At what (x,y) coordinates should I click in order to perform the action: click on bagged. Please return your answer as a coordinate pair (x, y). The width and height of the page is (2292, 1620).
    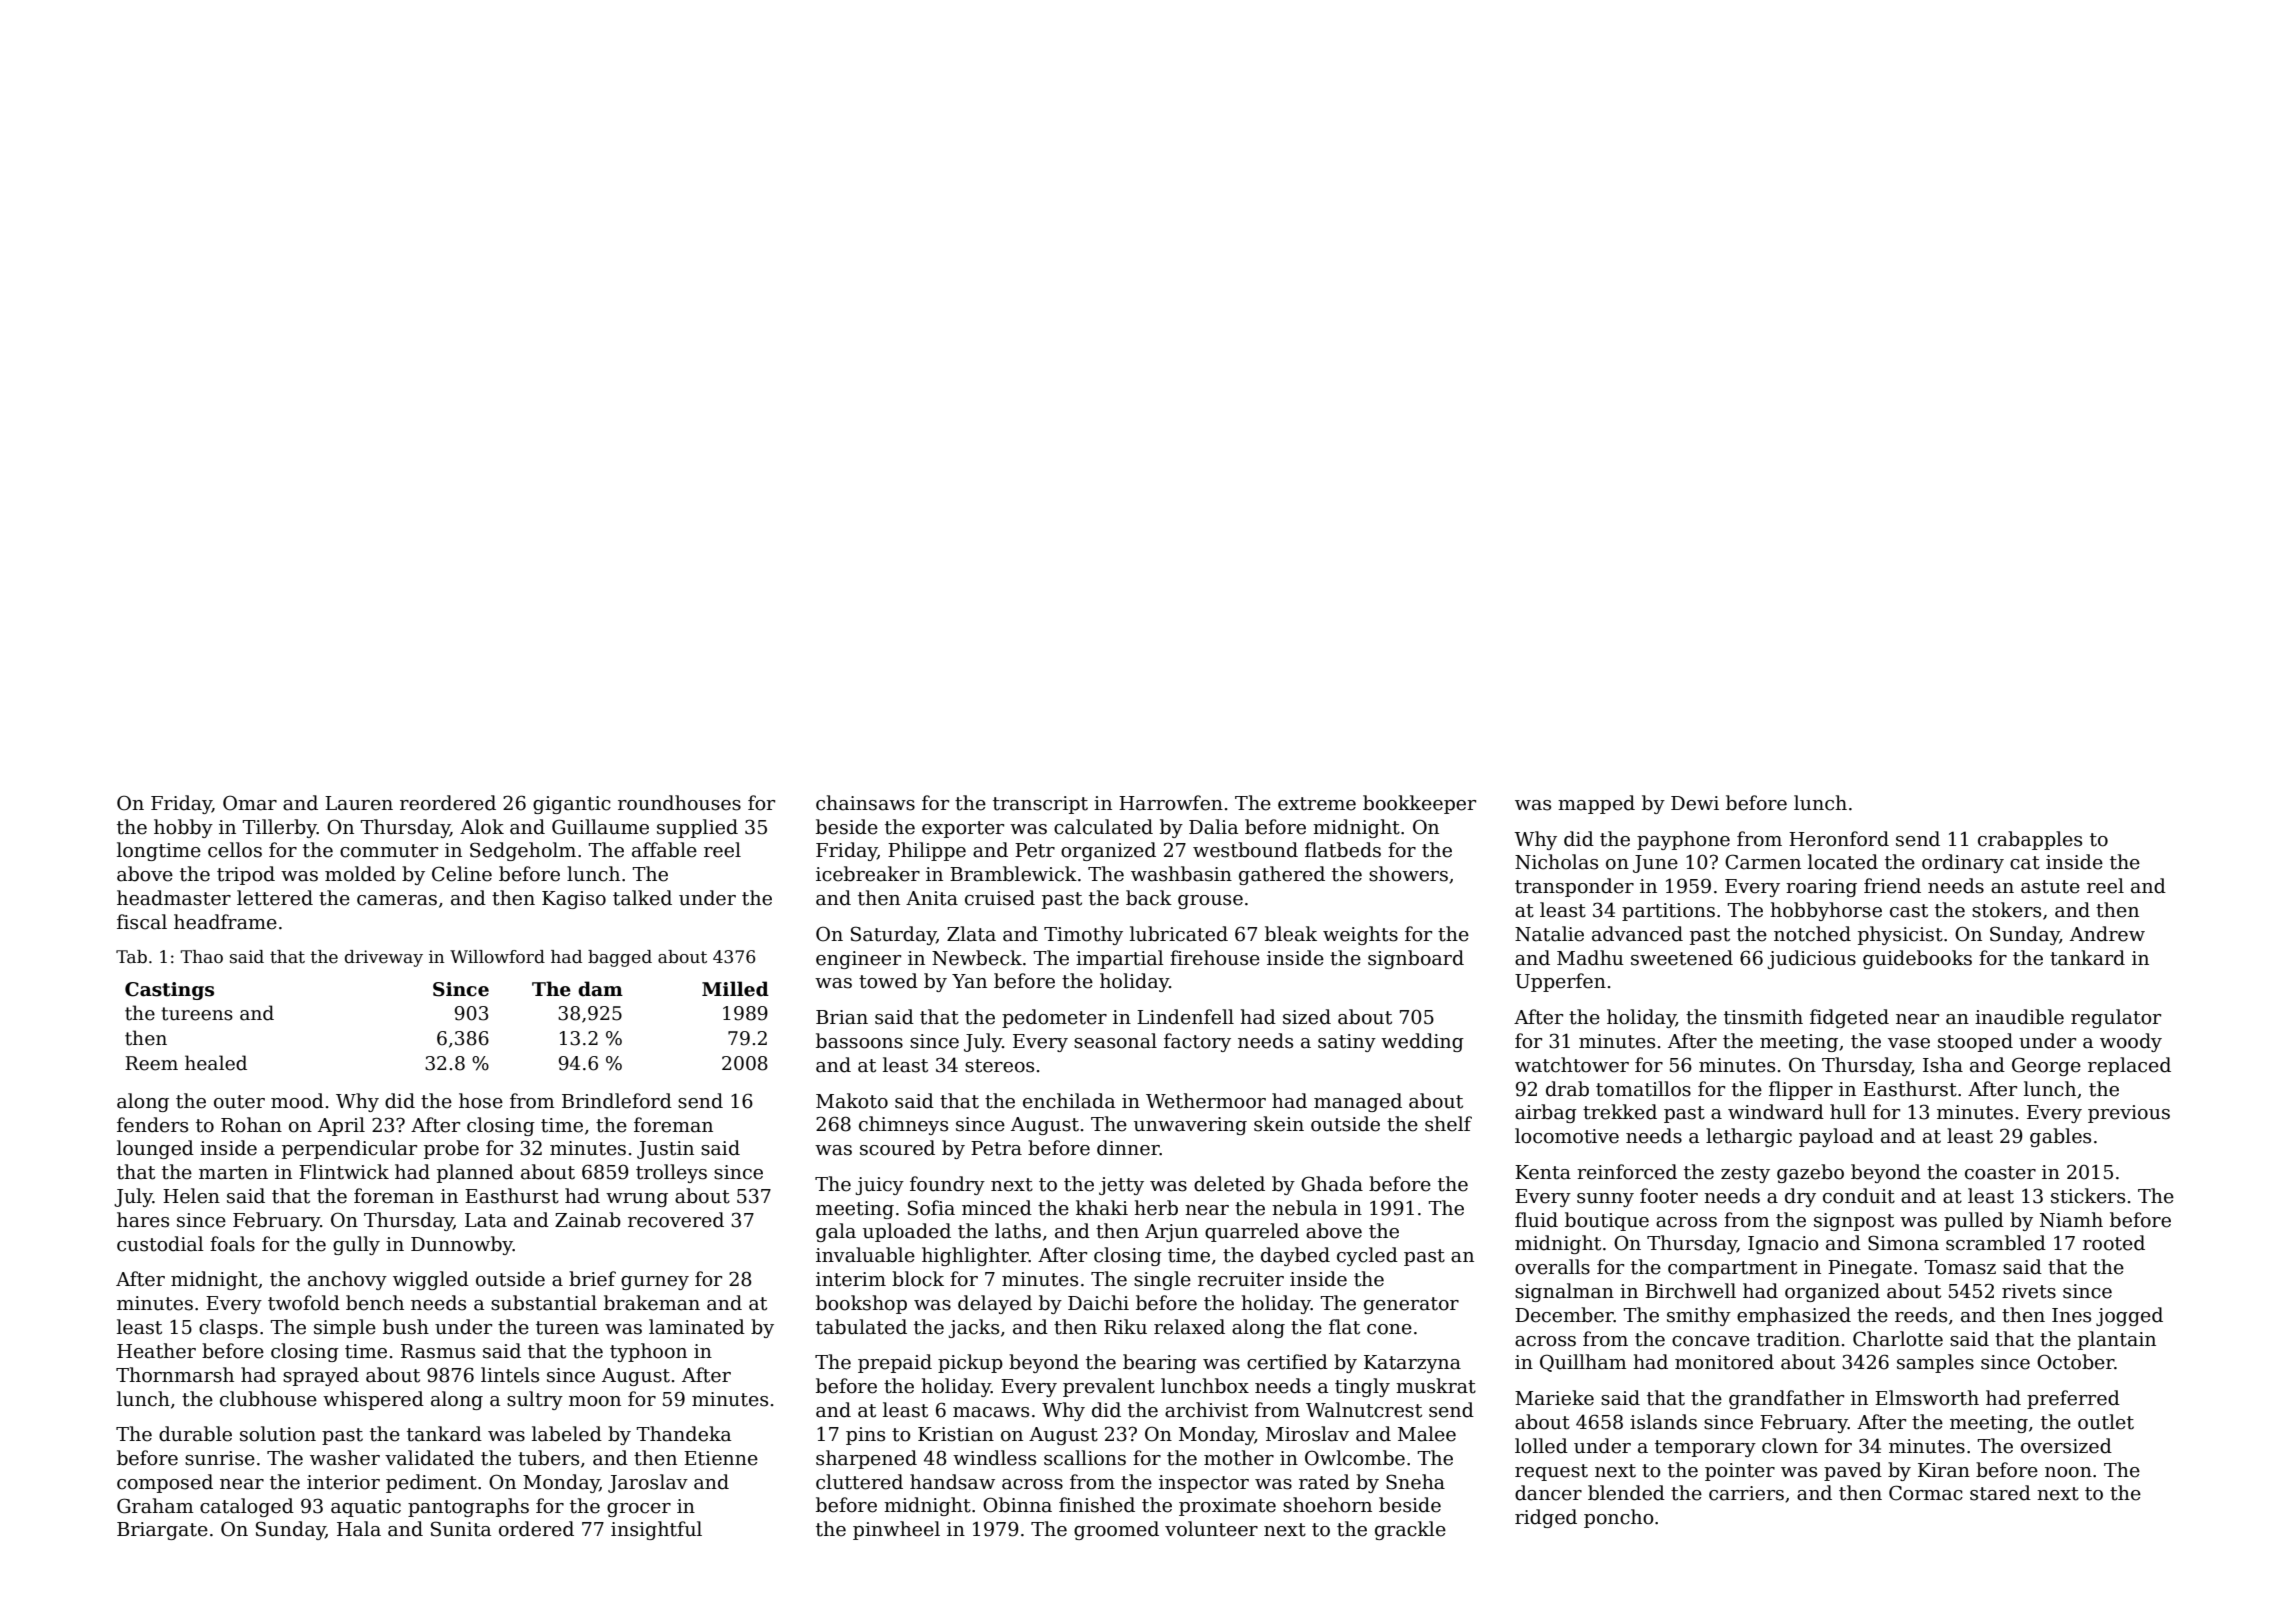
    Looking at the image, I should click on (620, 958).
